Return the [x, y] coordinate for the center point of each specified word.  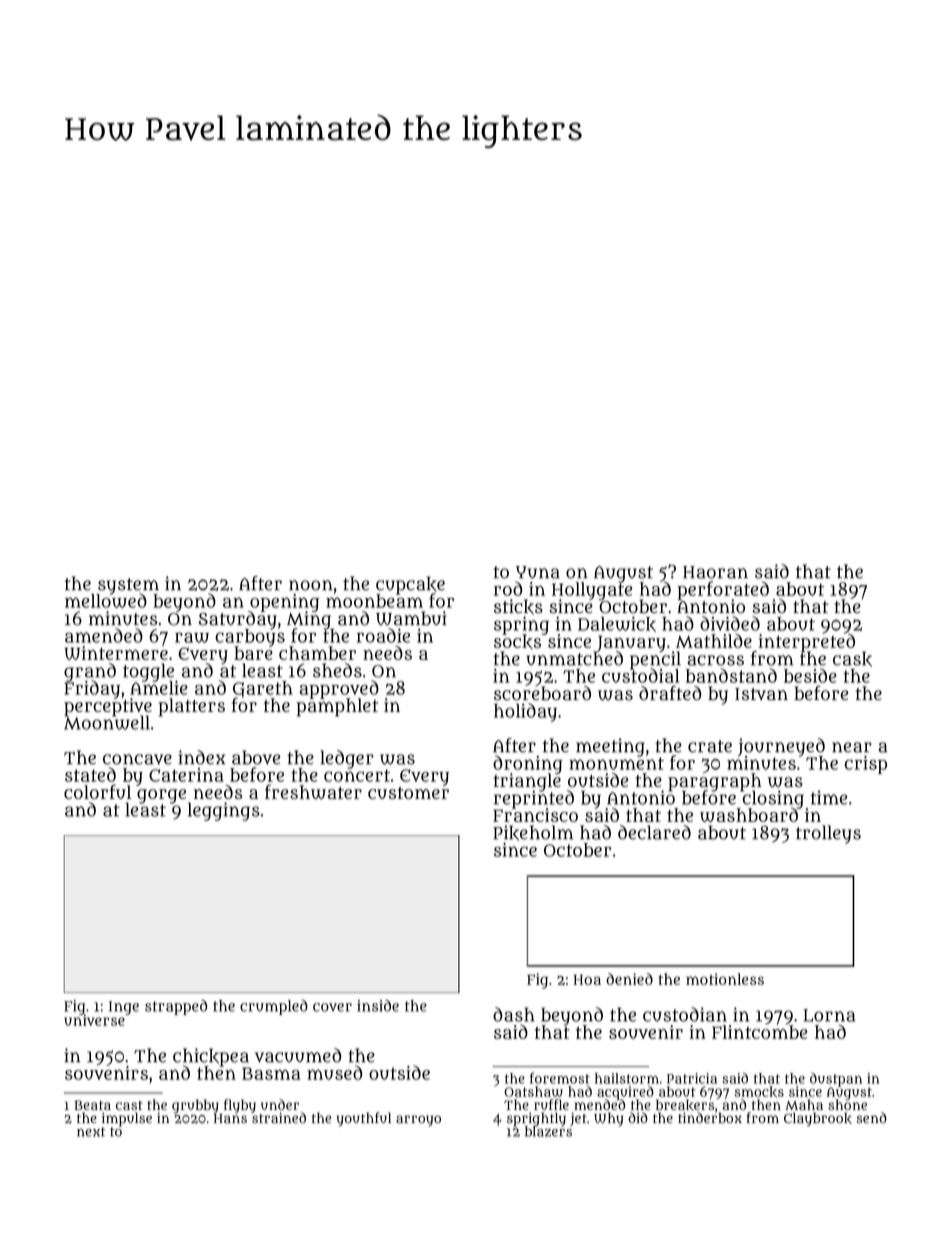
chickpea [211, 1057]
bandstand [731, 675]
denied [629, 979]
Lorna [829, 1015]
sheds [337, 670]
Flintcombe [760, 1032]
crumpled [274, 1007]
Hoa [587, 980]
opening [285, 602]
